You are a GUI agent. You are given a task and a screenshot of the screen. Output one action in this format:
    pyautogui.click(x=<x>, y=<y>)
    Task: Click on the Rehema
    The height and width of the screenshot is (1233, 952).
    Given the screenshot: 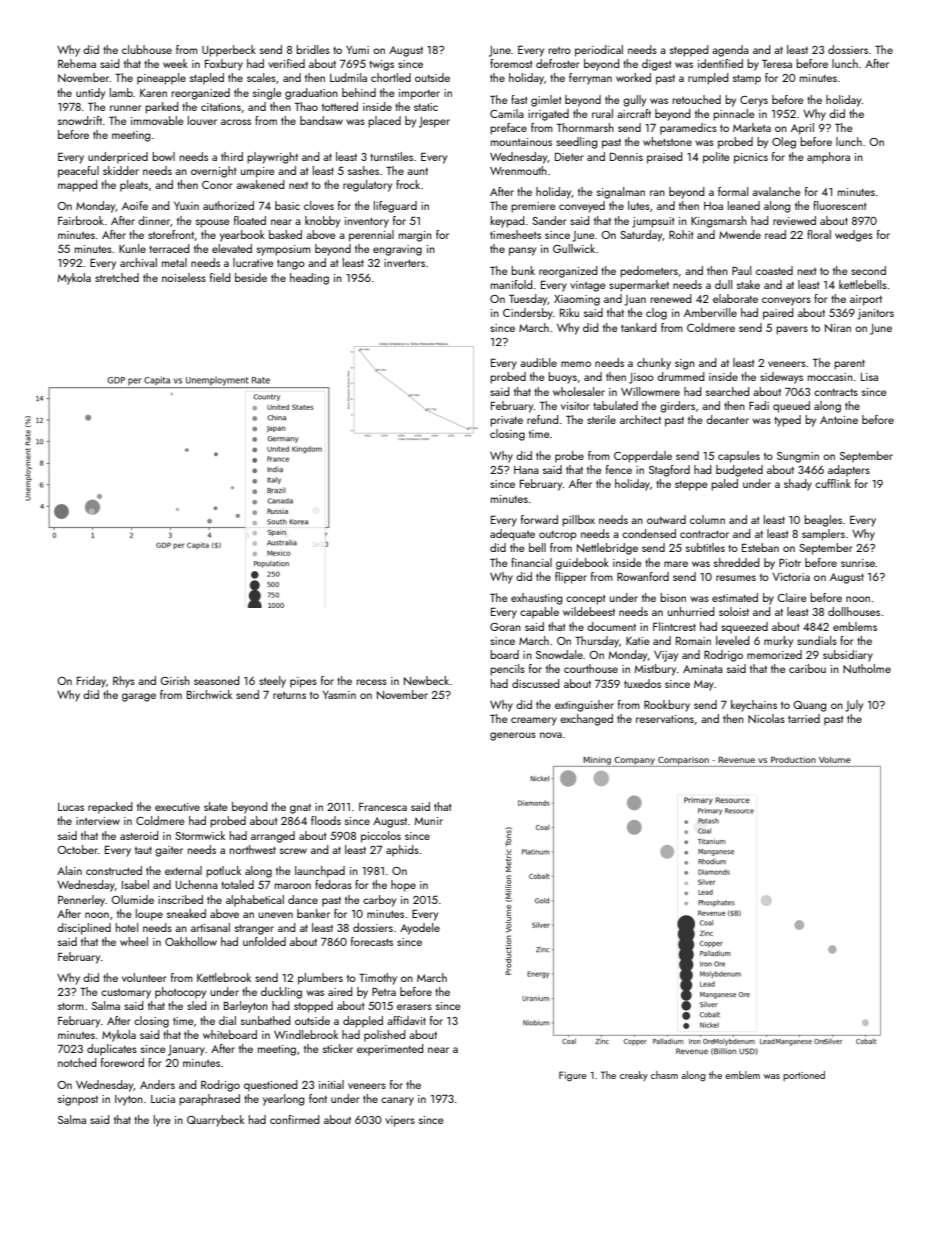 What is the action you would take?
    pyautogui.click(x=77, y=63)
